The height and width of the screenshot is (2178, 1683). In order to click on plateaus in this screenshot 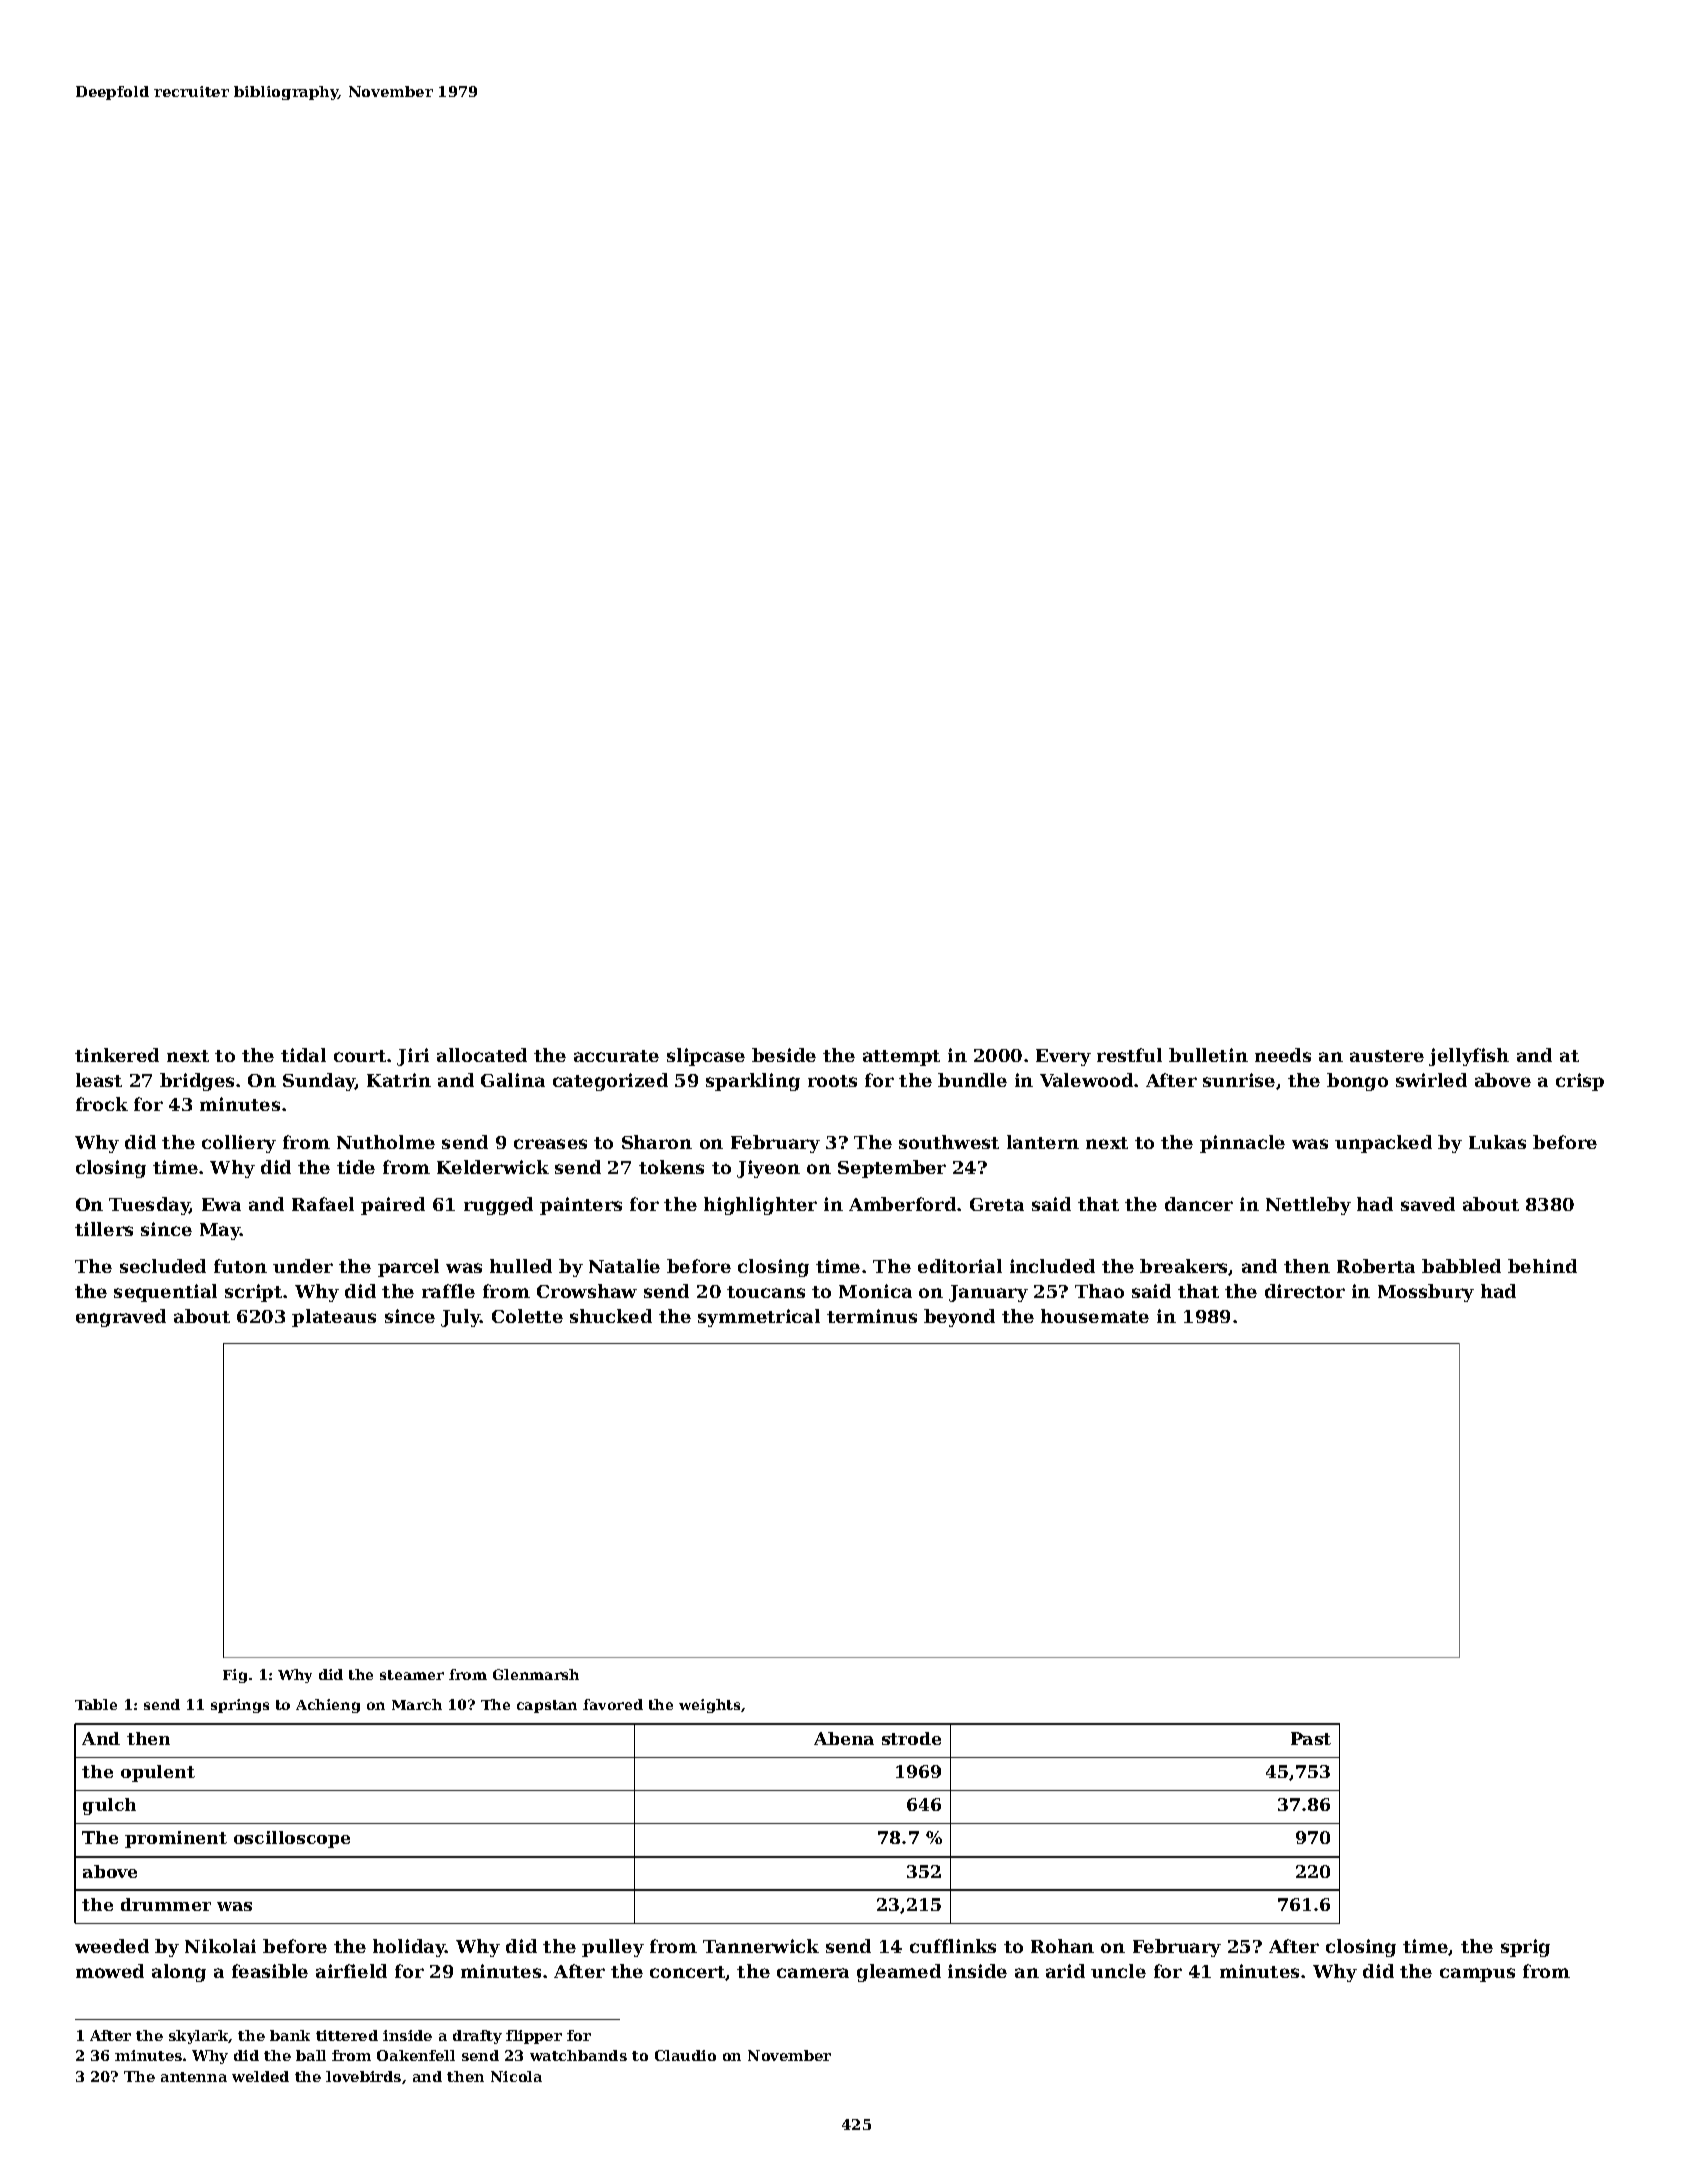, I will do `click(334, 1318)`.
